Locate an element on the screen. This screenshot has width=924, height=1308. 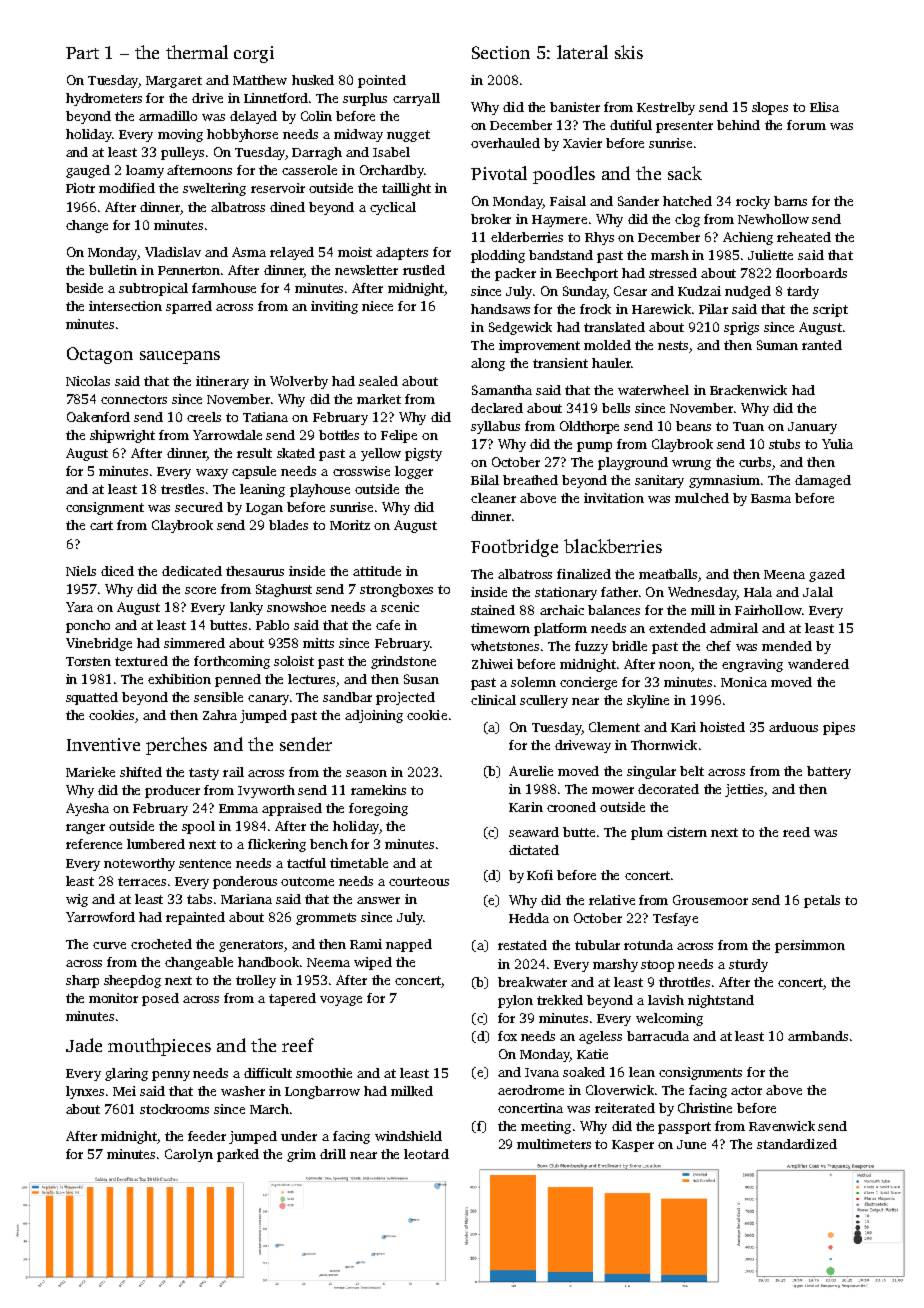
nugget is located at coordinates (408, 136).
